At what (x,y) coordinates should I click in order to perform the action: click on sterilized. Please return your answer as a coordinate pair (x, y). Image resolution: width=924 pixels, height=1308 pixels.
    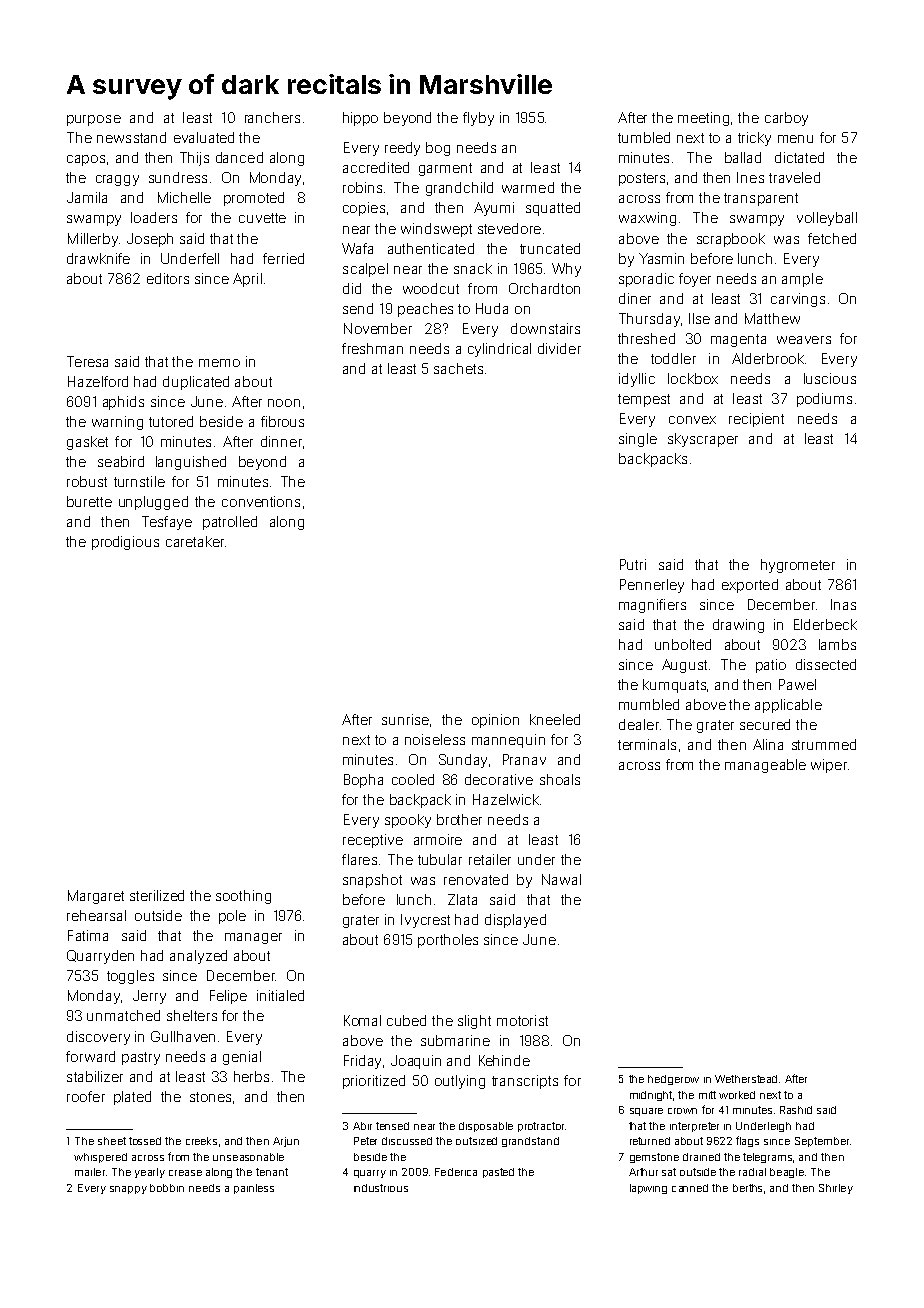
    Looking at the image, I should click on (157, 895).
